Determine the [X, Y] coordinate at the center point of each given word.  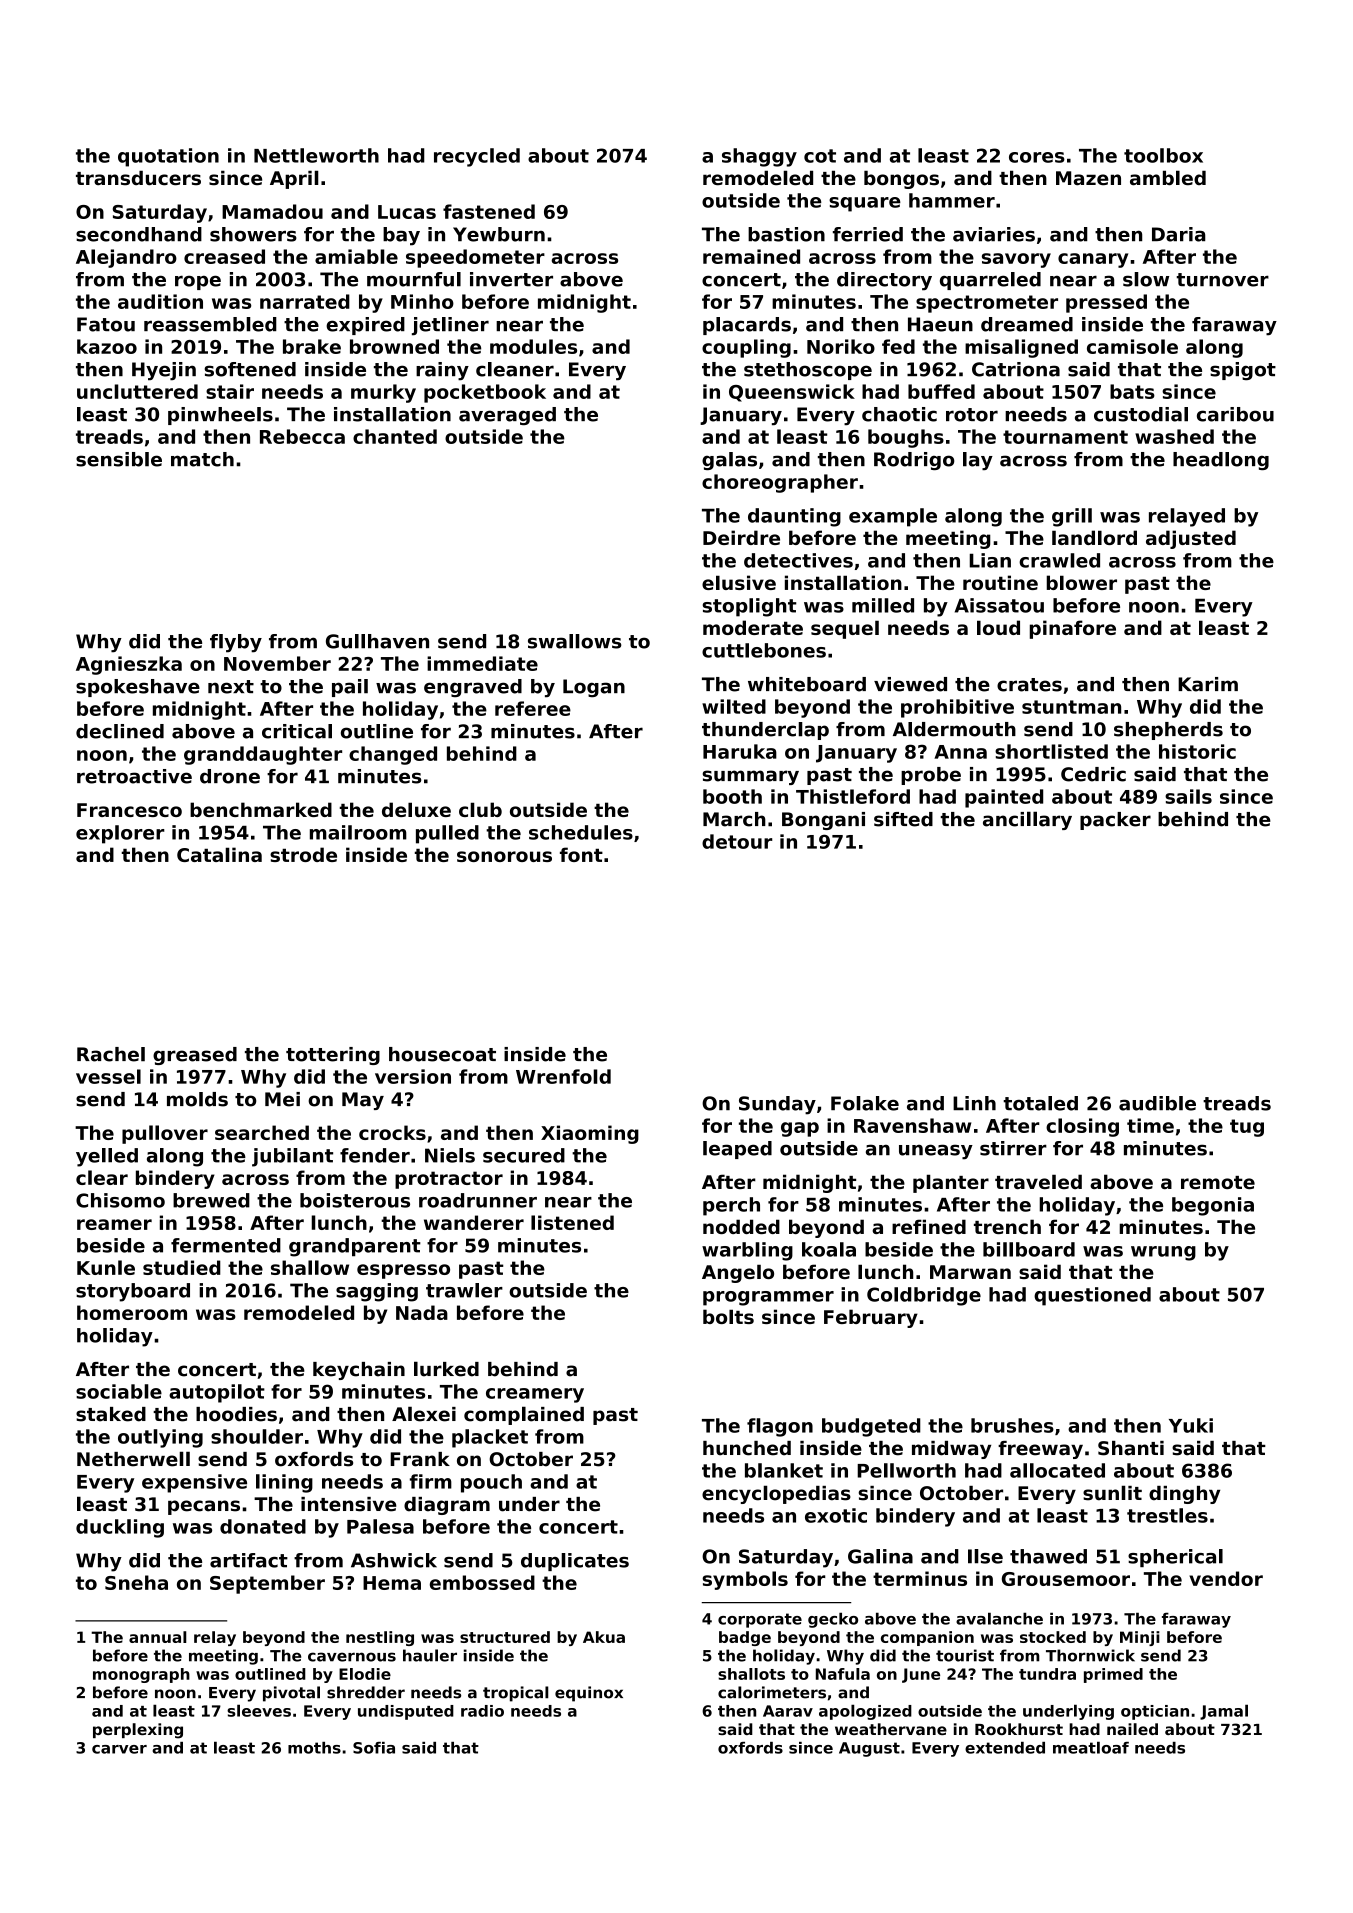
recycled [477, 157]
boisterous [355, 1200]
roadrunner [478, 1200]
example [893, 517]
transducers [138, 178]
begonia [1213, 1206]
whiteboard [807, 684]
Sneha [136, 1582]
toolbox [1163, 155]
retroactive [134, 776]
